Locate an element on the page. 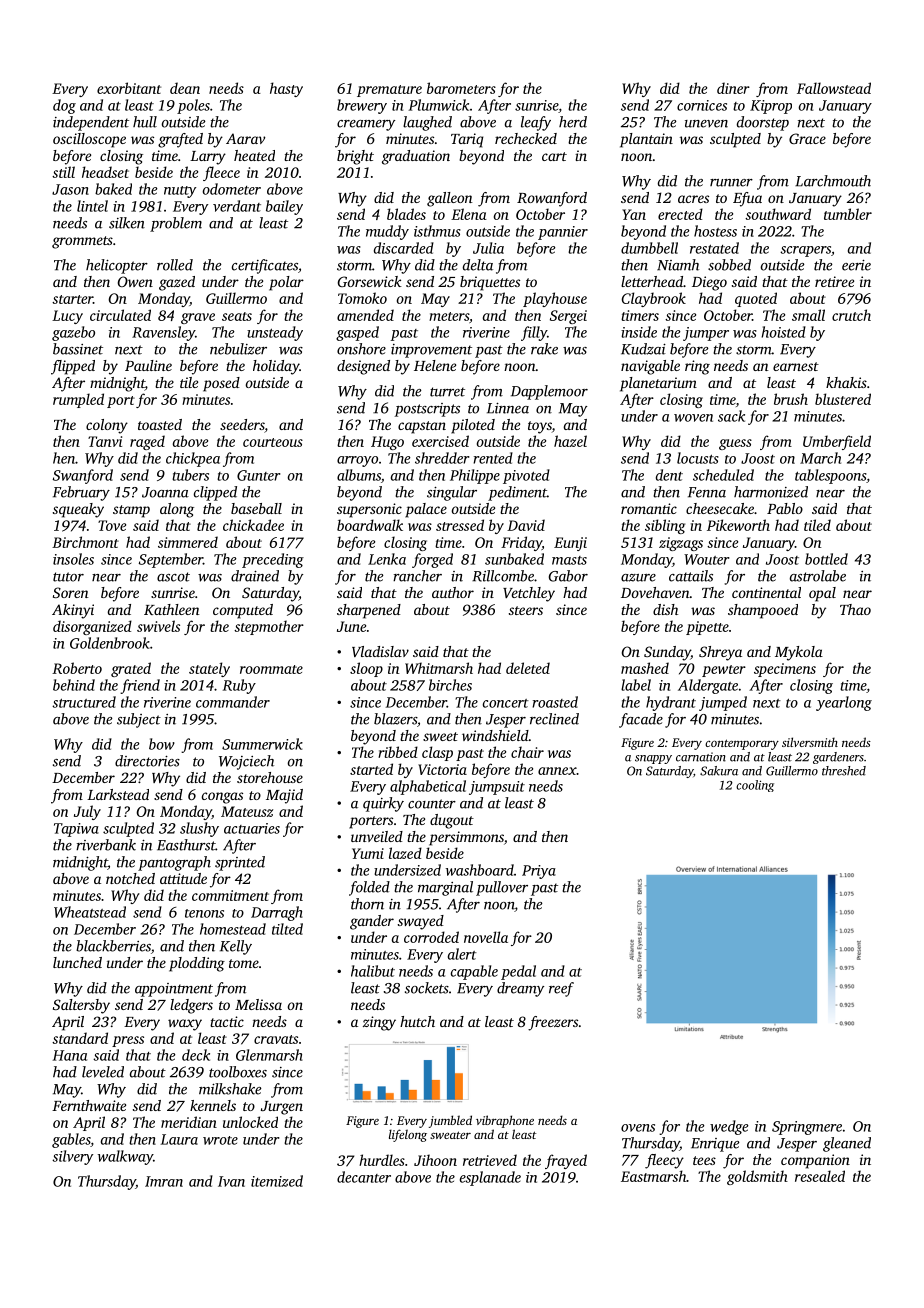  sprinted is located at coordinates (240, 863).
